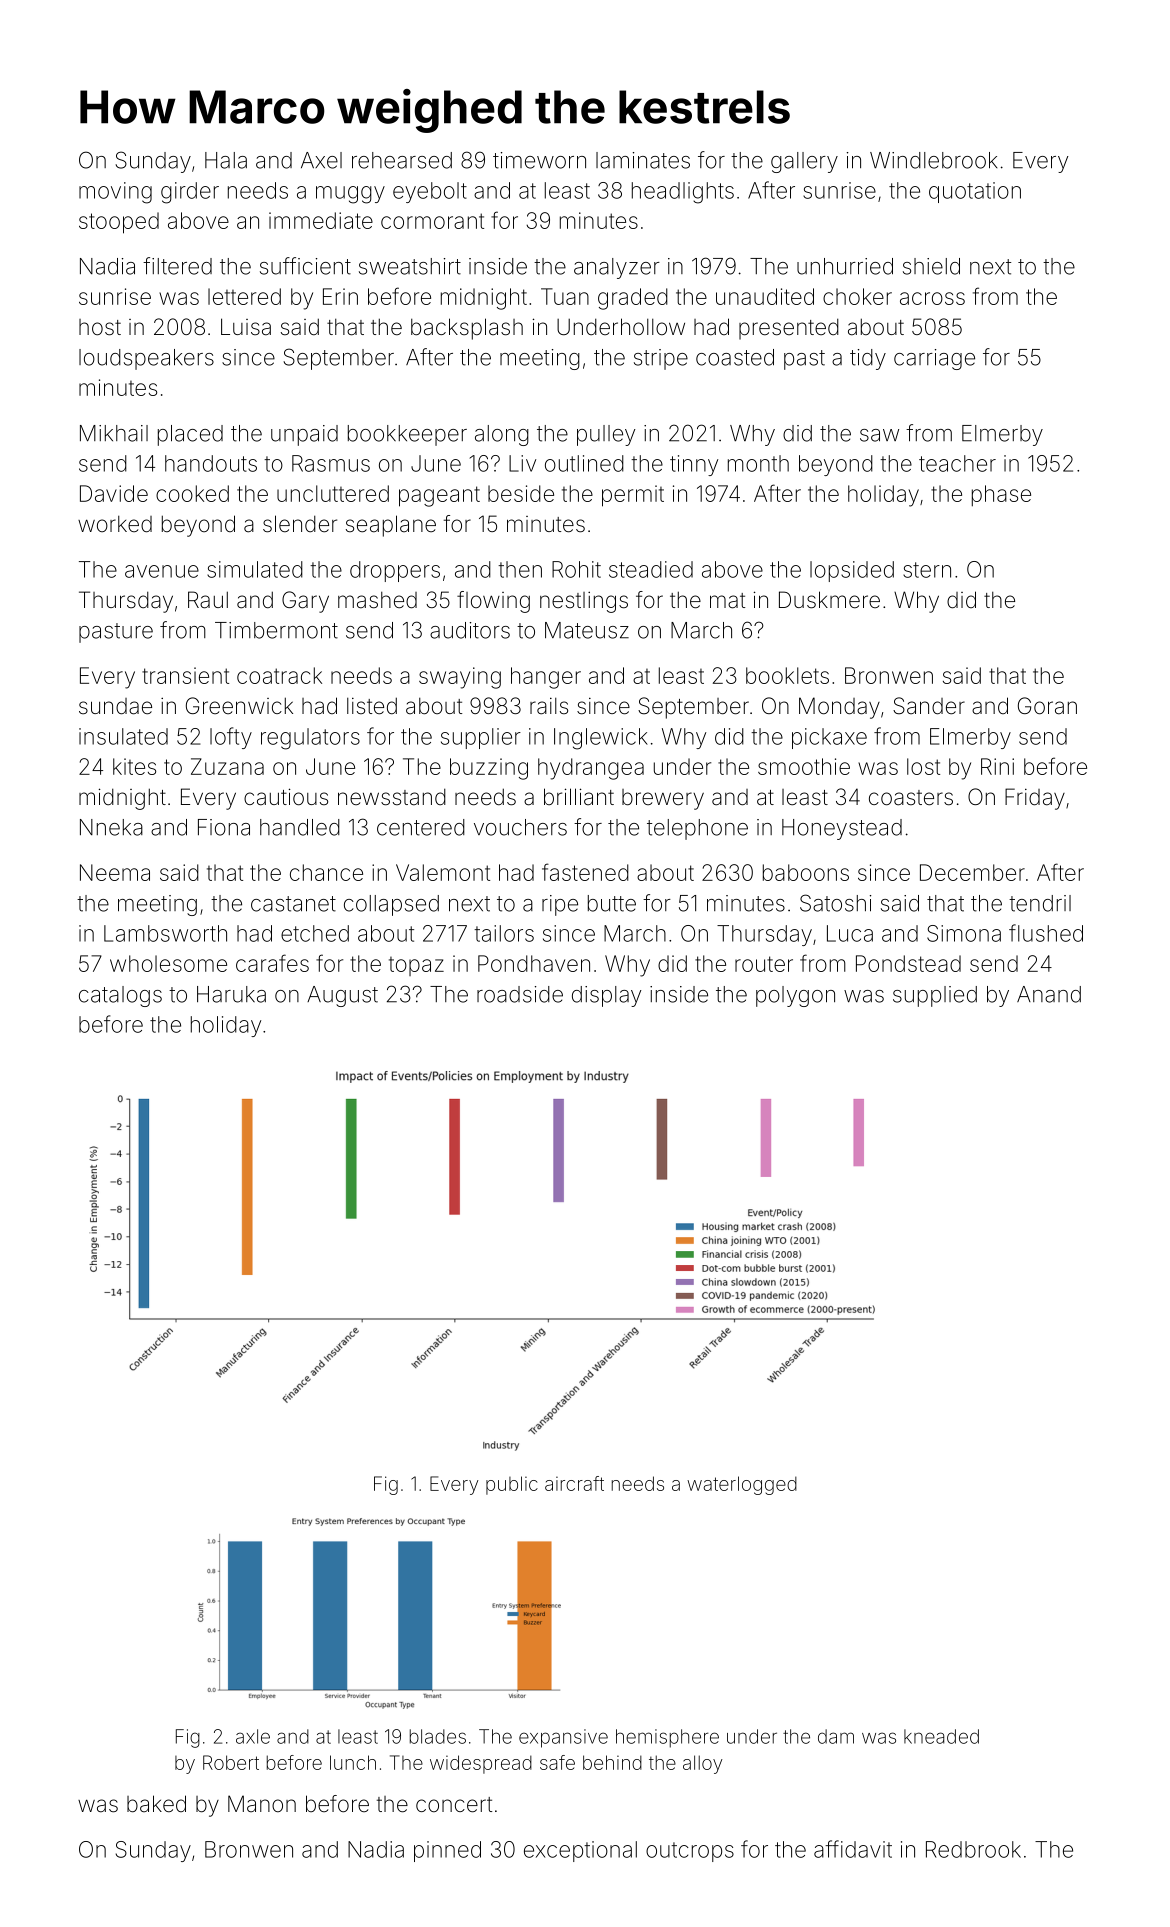  I want to click on Goran, so click(1047, 706).
